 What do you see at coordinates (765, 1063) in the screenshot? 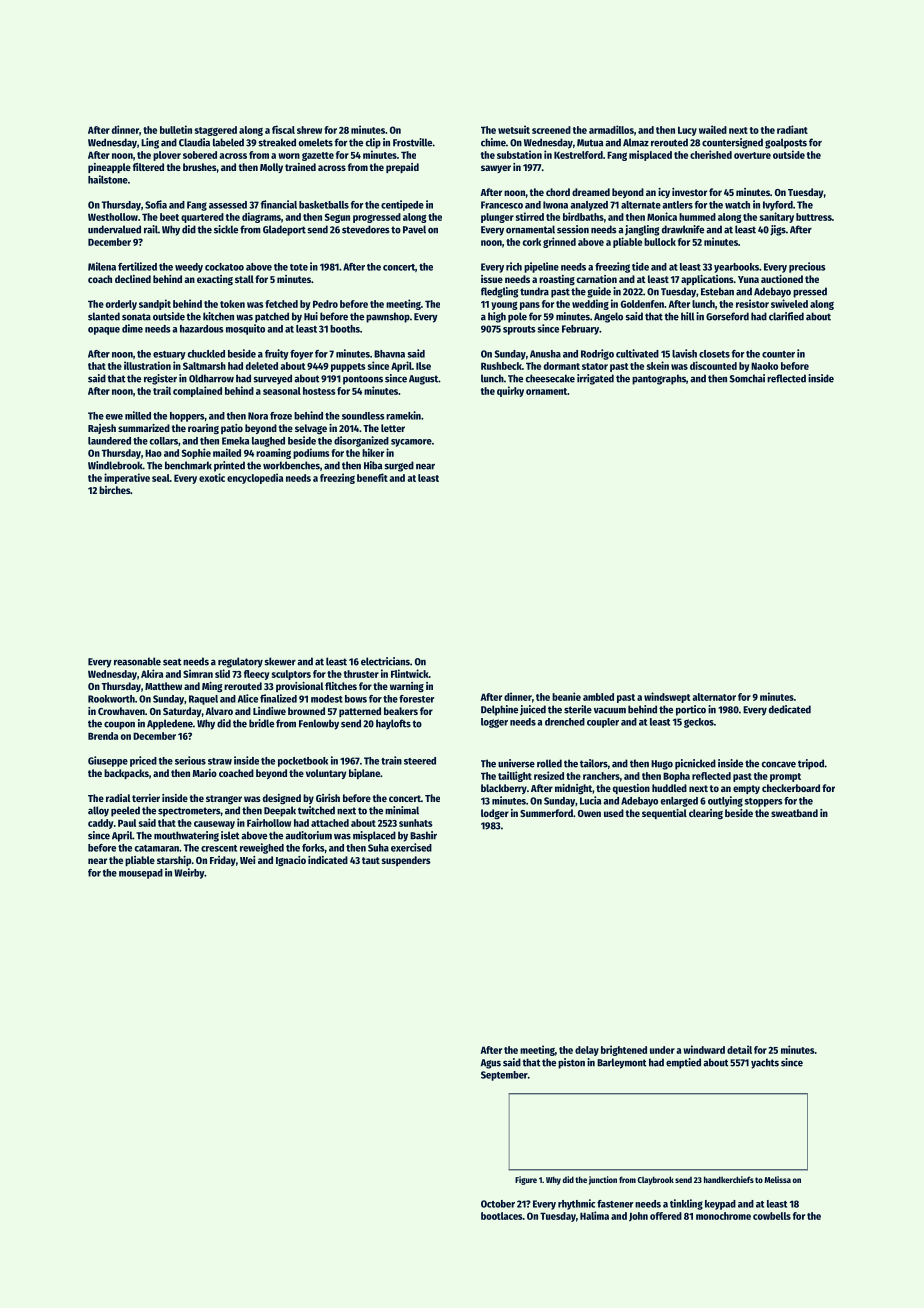
I see `yachts` at bounding box center [765, 1063].
